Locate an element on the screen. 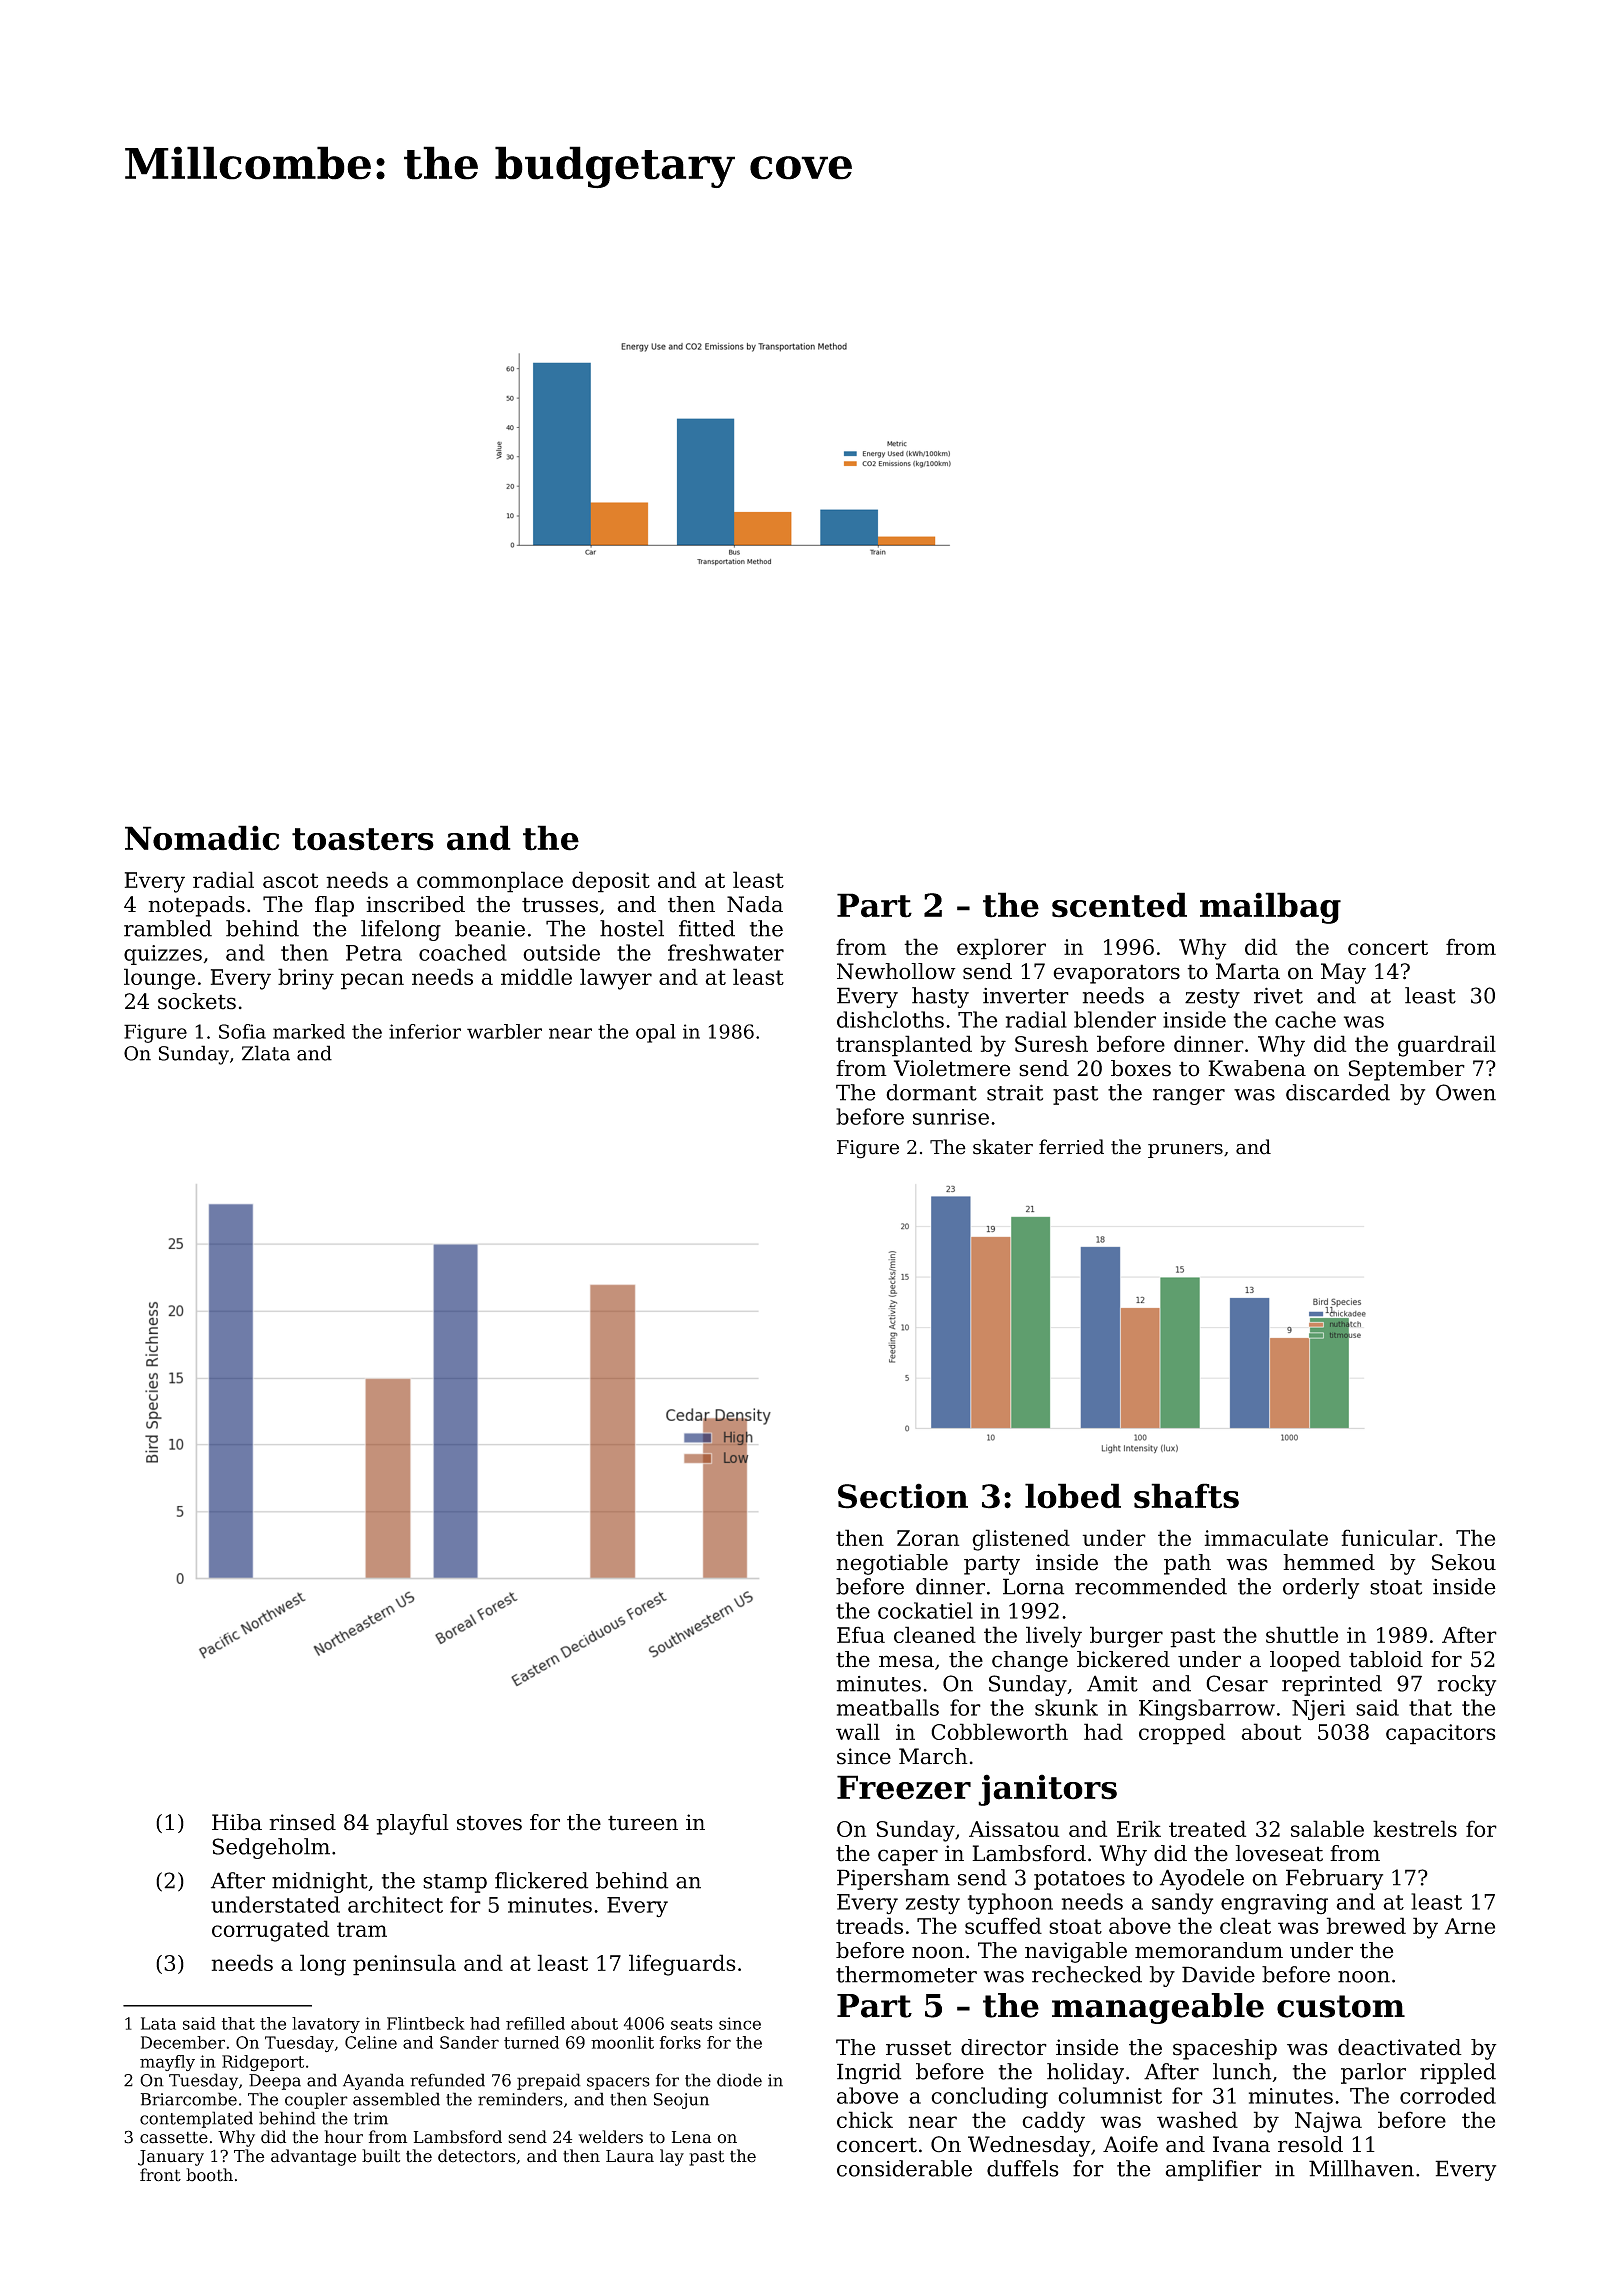 The height and width of the screenshot is (2292, 1620). deposit is located at coordinates (611, 882).
